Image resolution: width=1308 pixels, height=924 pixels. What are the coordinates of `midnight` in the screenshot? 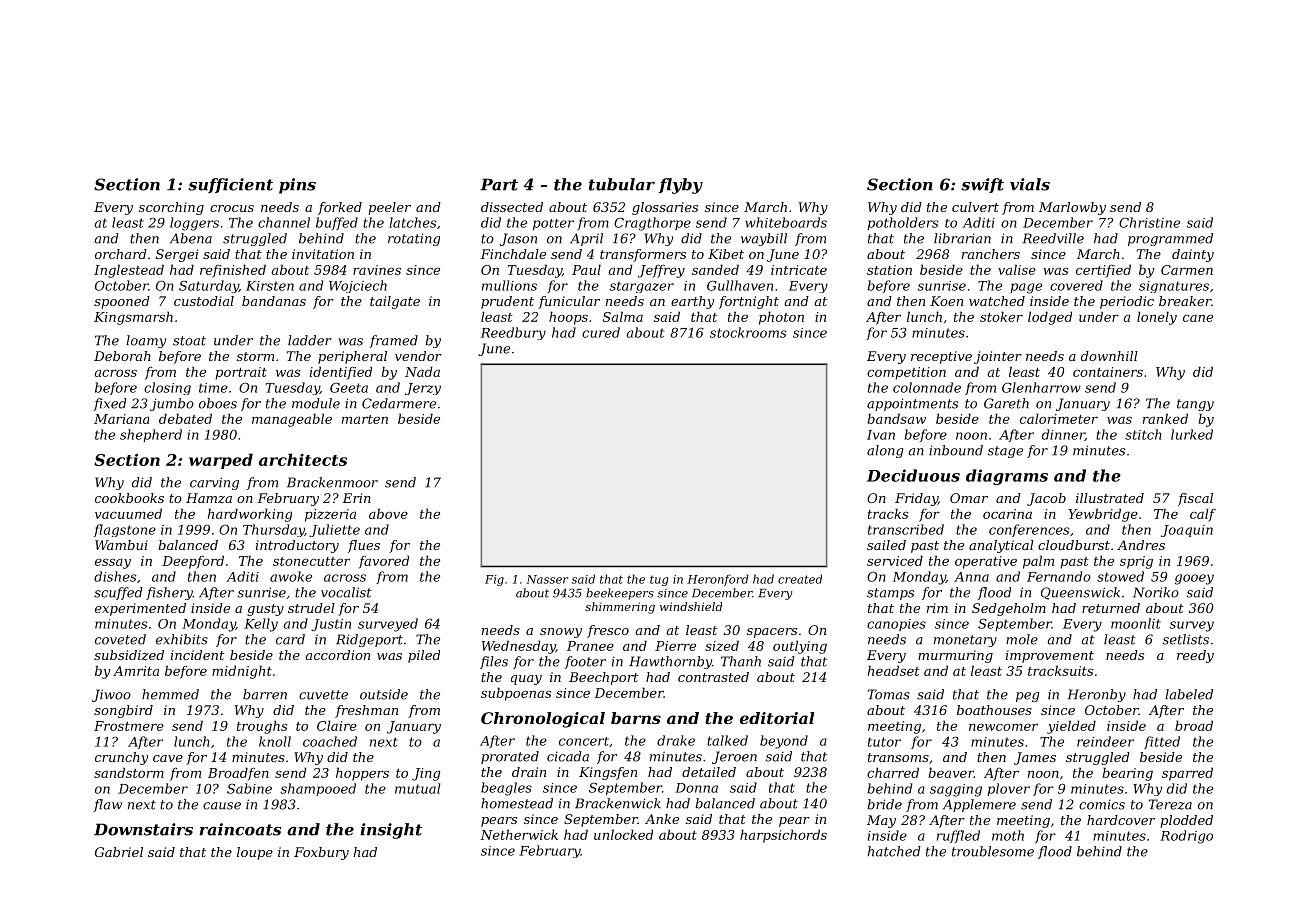 It's located at (242, 672).
